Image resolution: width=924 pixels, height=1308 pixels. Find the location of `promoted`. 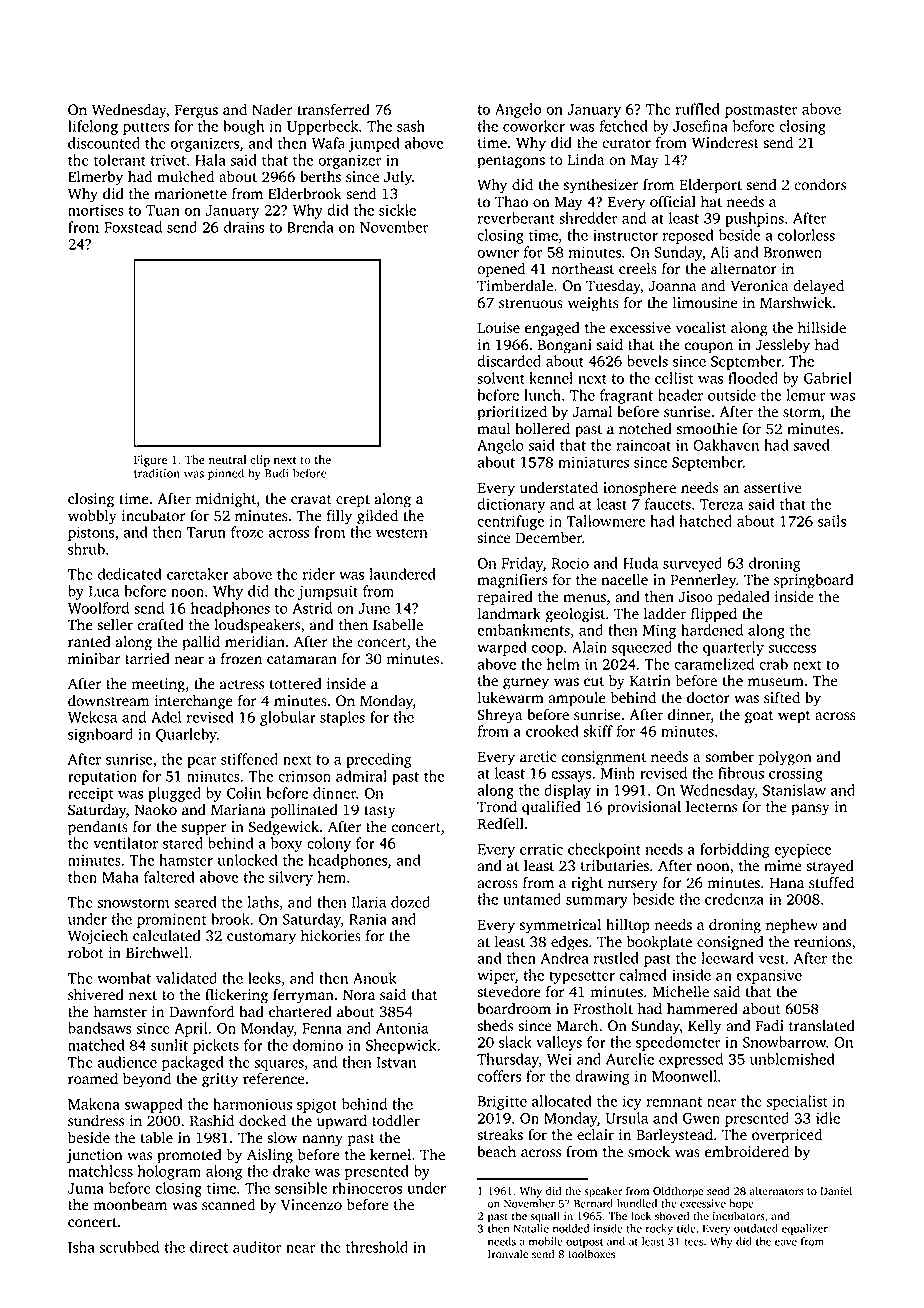

promoted is located at coordinates (189, 1156).
